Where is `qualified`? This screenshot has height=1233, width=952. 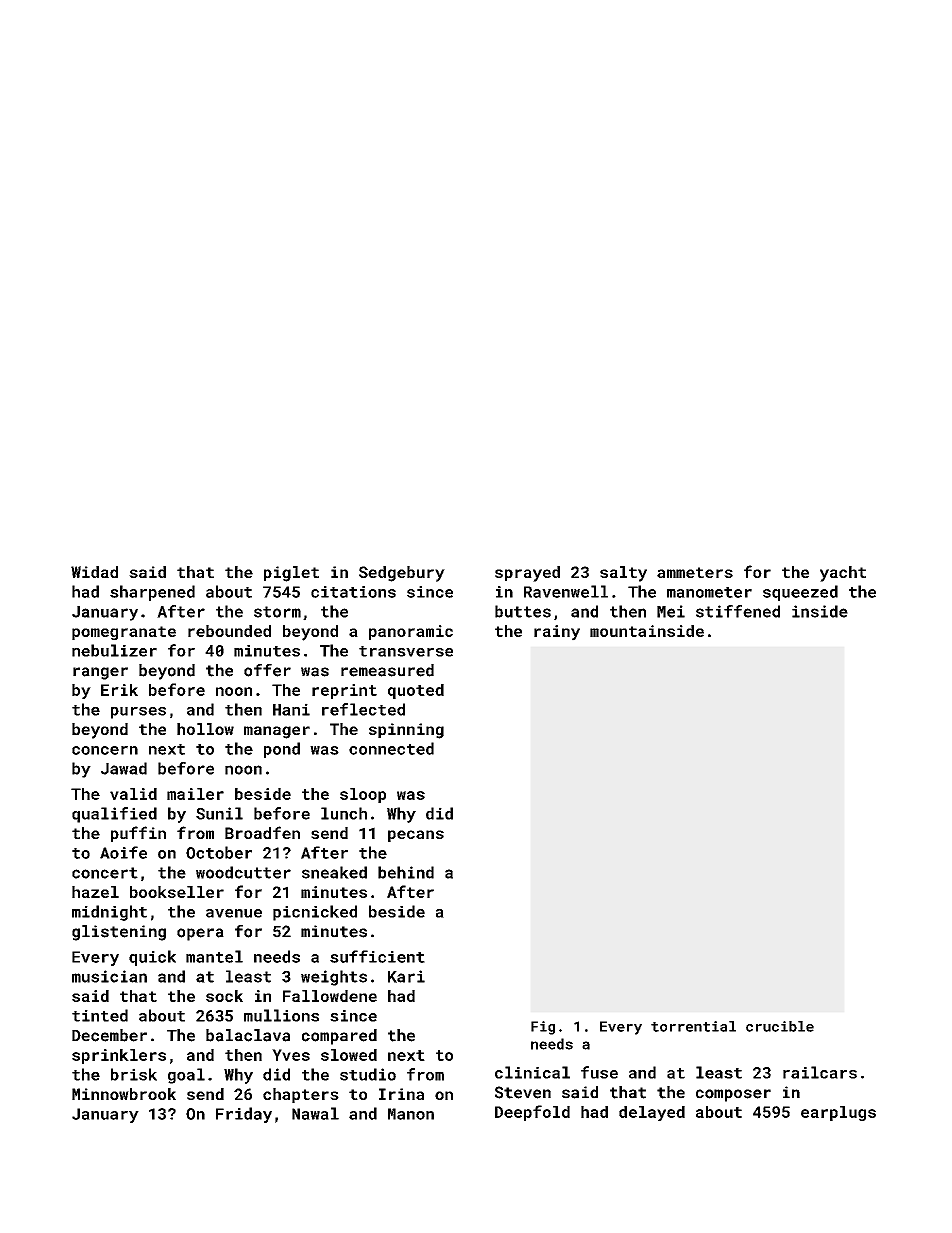 qualified is located at coordinates (114, 815).
